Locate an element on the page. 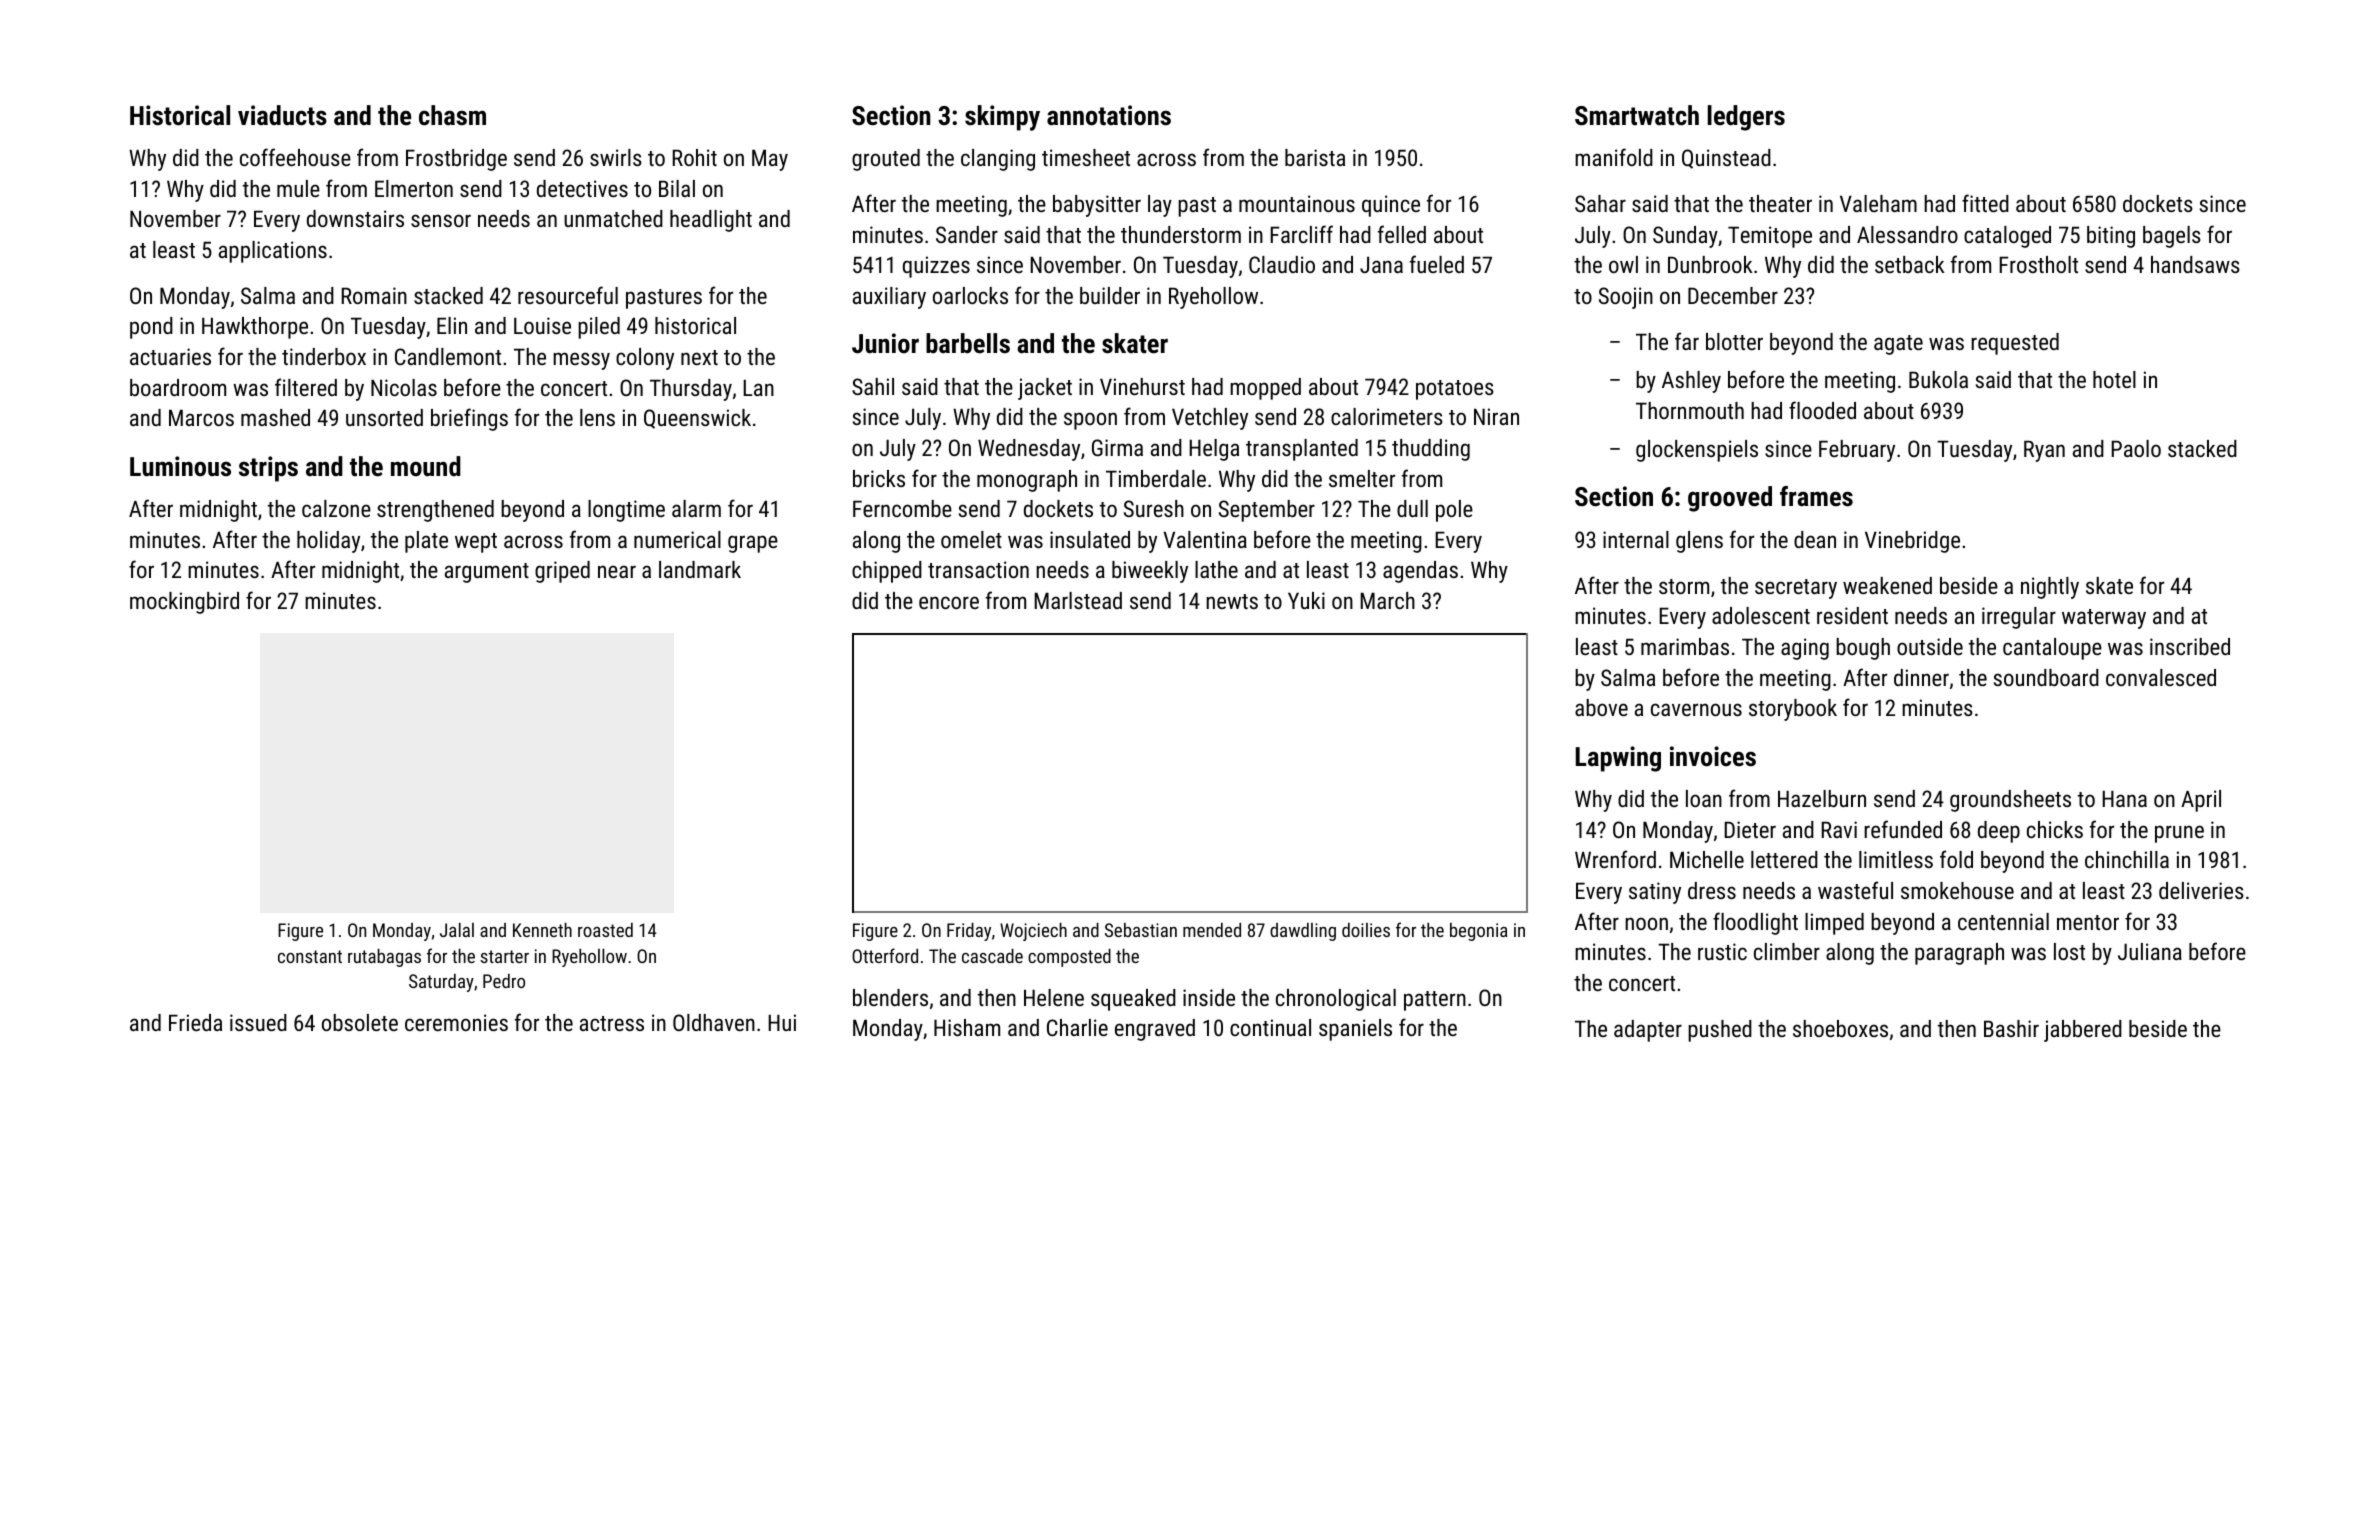 The image size is (2380, 1540). mended is located at coordinates (1212, 930).
